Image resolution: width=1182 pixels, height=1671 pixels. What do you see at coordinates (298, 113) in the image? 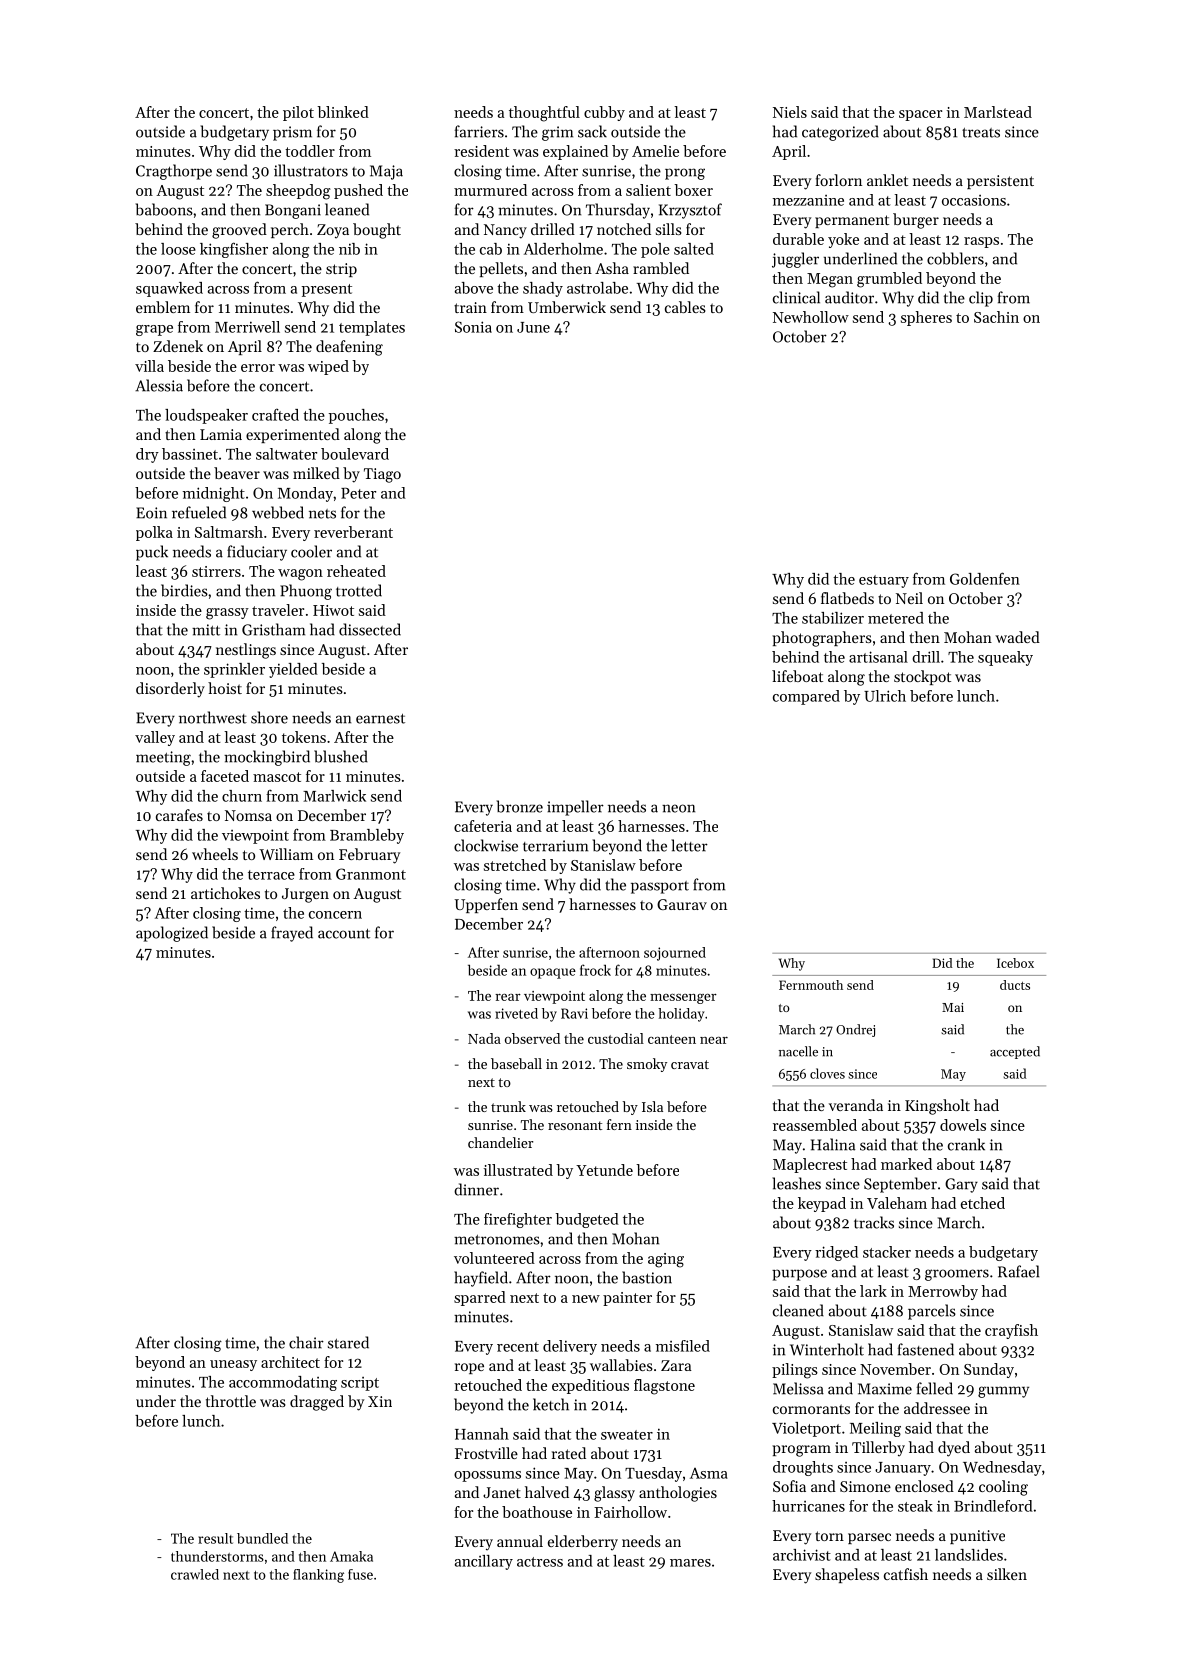
I see `pilot` at bounding box center [298, 113].
